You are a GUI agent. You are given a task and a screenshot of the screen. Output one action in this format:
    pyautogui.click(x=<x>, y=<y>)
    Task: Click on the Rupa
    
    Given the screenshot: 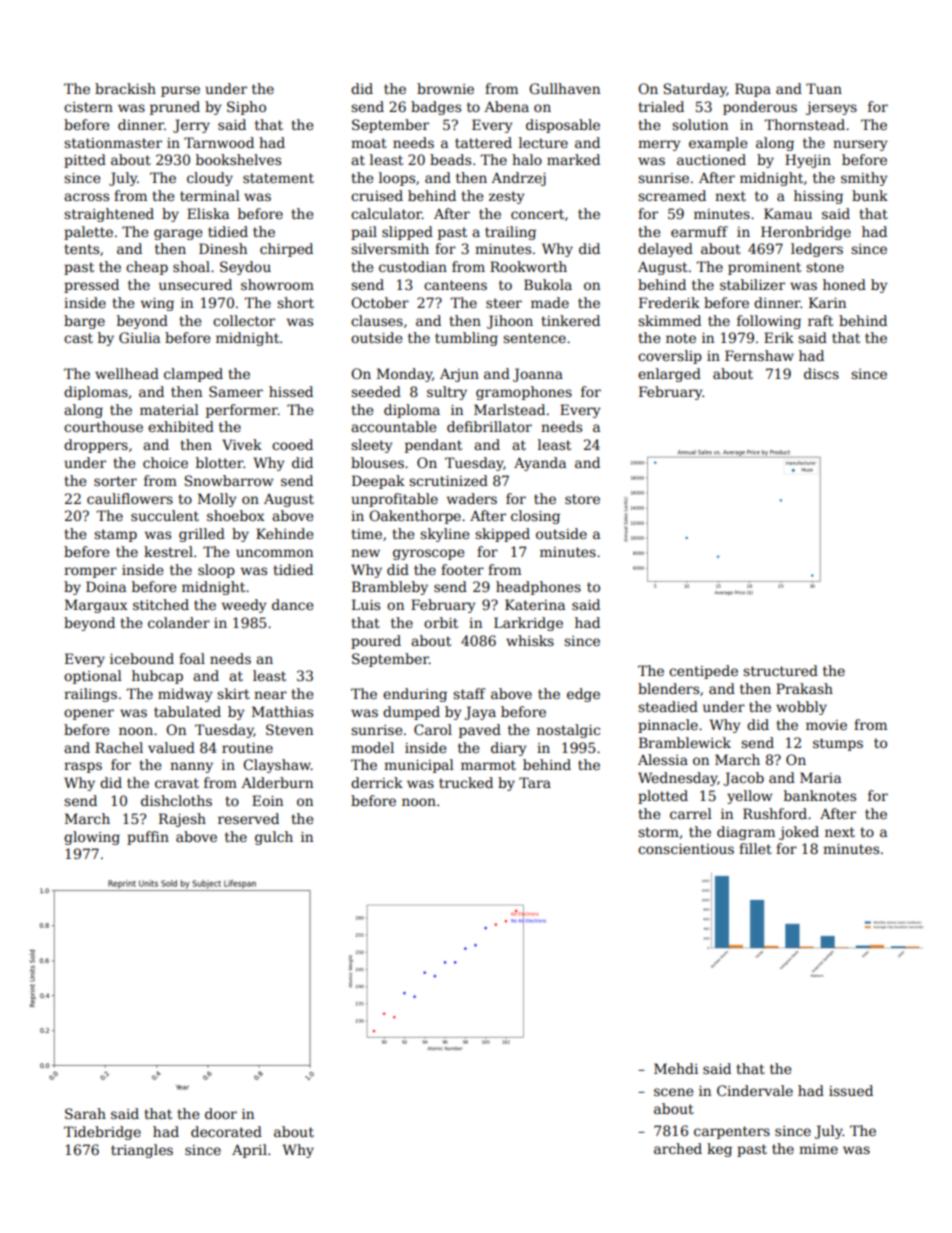 What is the action you would take?
    pyautogui.click(x=753, y=90)
